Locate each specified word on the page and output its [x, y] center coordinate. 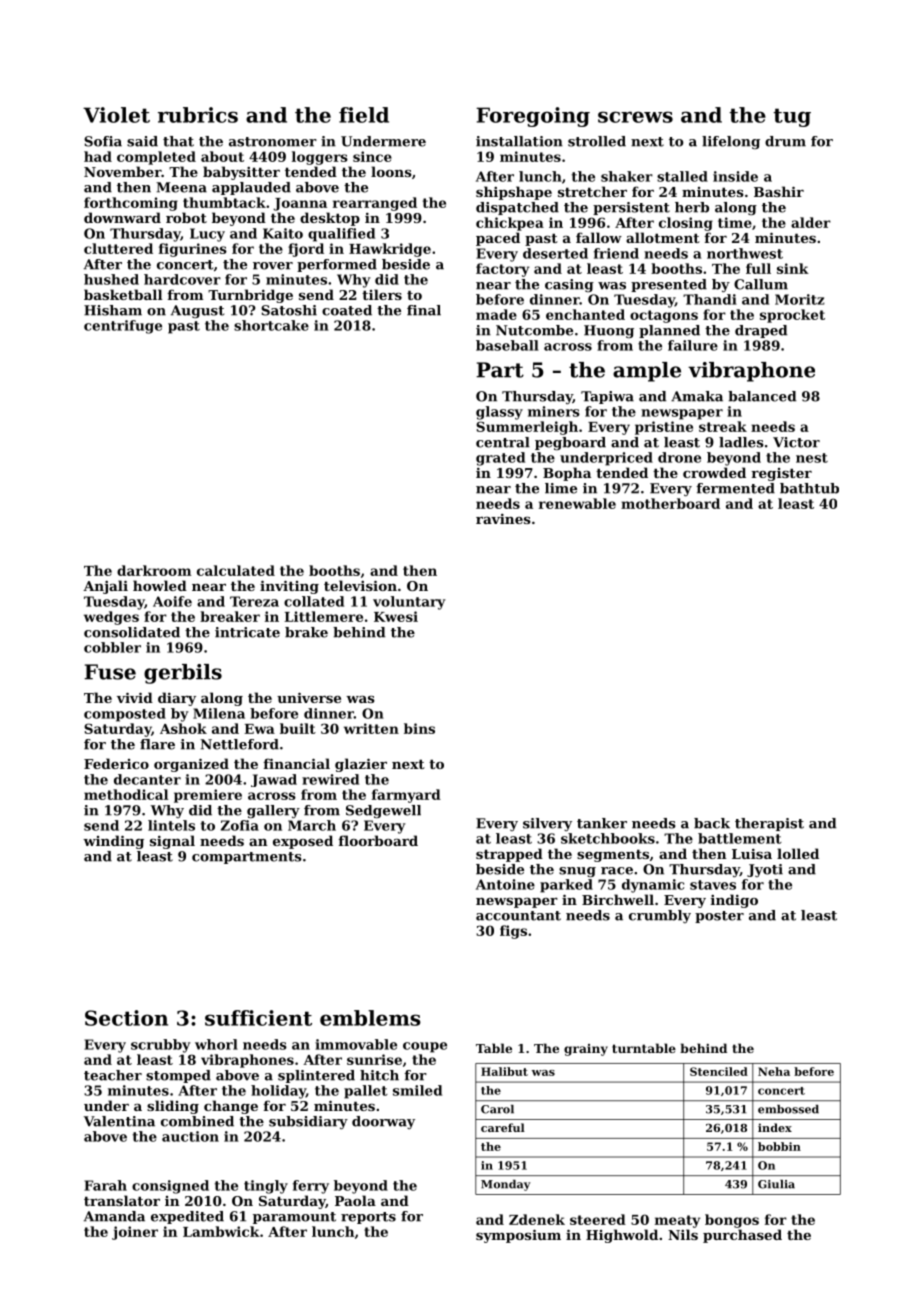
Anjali [105, 587]
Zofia [240, 825]
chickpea [510, 224]
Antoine [505, 884]
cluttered [118, 248]
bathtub [809, 488]
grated [500, 459]
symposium [518, 1236]
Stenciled [719, 1071]
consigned [170, 1187]
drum [785, 141]
